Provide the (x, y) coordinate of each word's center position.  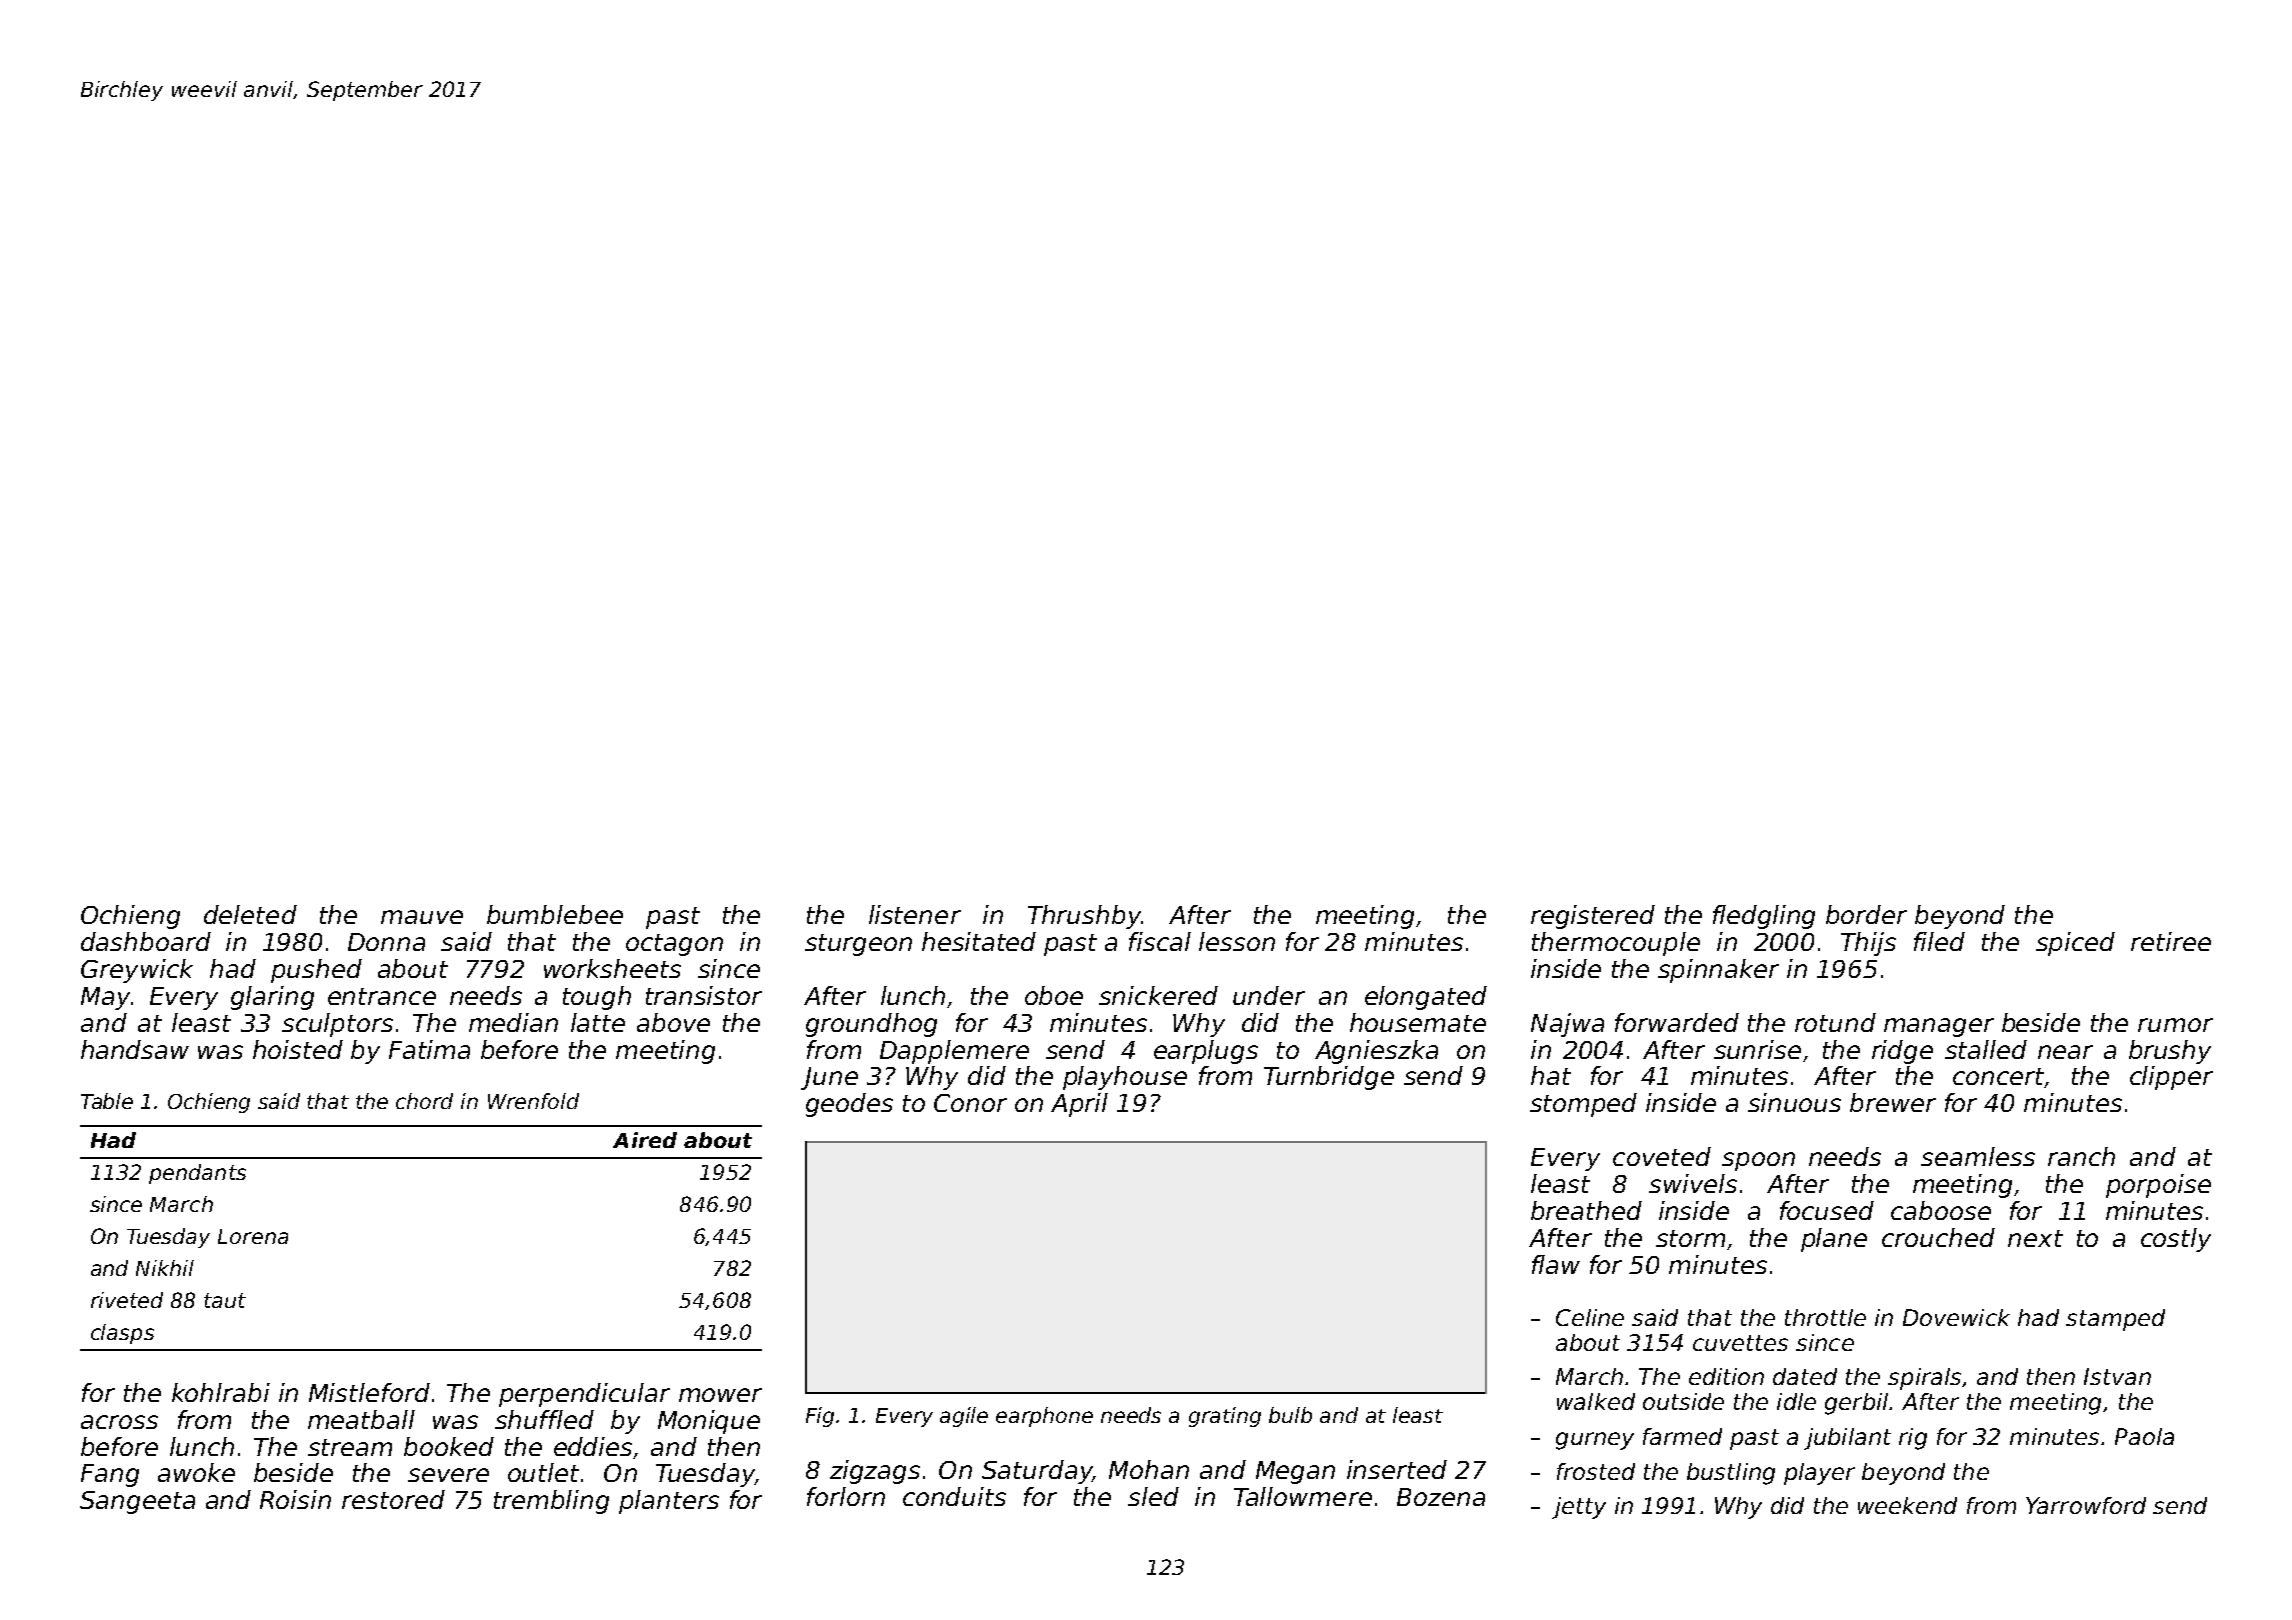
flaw (1556, 1264)
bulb (1290, 1415)
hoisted (298, 1049)
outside (1683, 1401)
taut (225, 1300)
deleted (250, 914)
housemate (1418, 1022)
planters (669, 1502)
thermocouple (1616, 944)
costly (2176, 1240)
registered (1593, 917)
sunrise (1757, 1049)
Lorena (253, 1236)
